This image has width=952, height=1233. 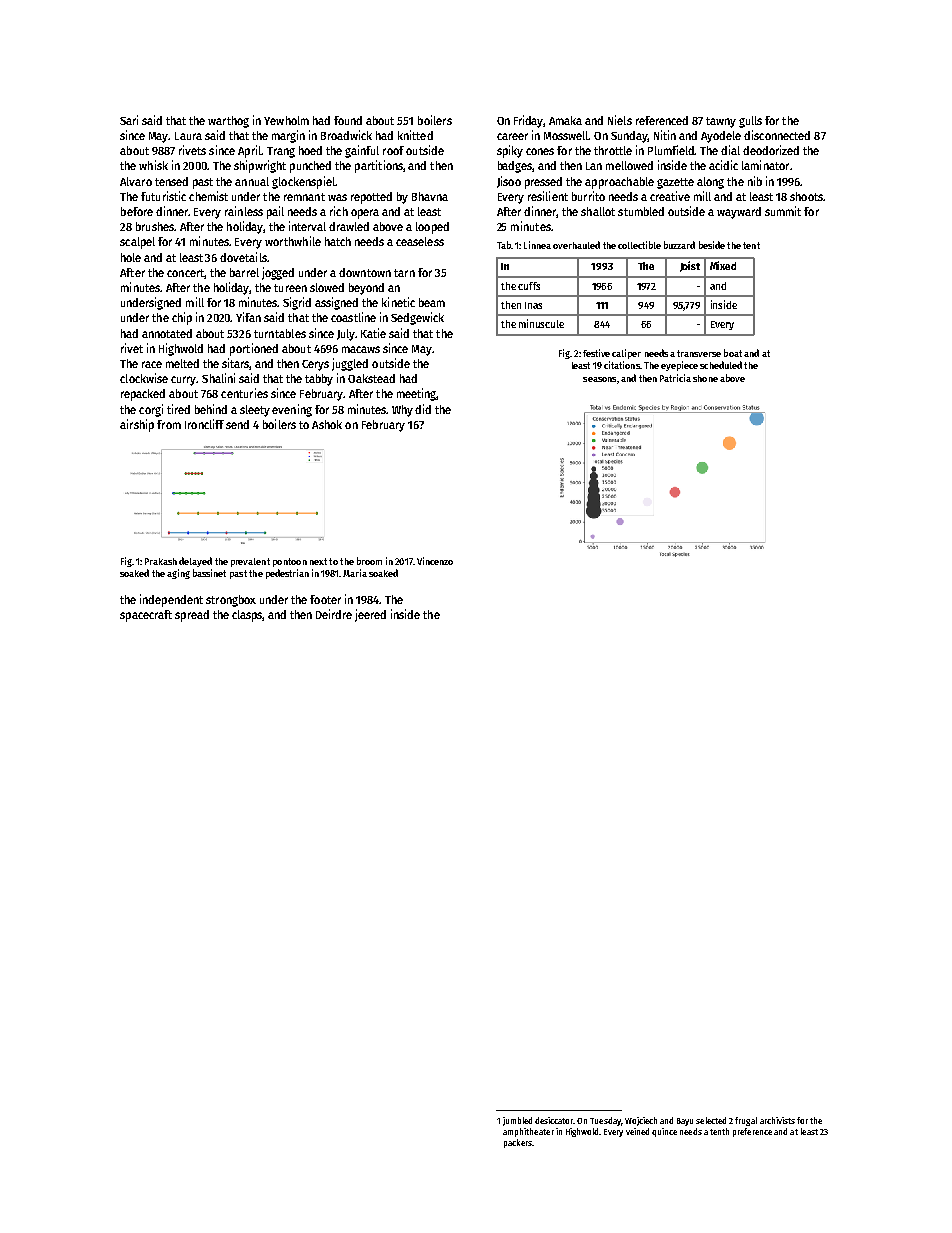 I want to click on melted, so click(x=182, y=363).
